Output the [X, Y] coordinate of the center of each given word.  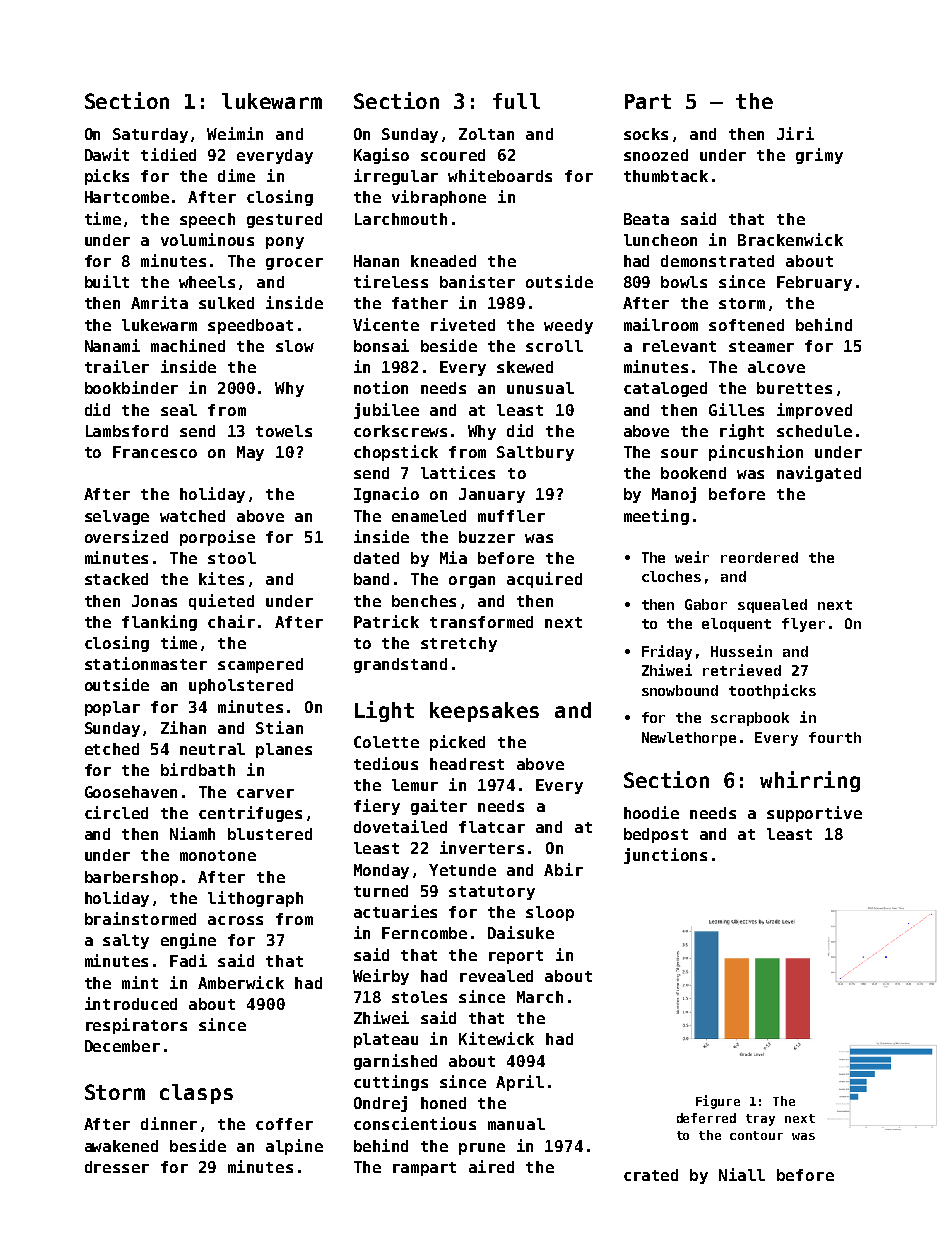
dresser [117, 1167]
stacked [116, 579]
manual [516, 1124]
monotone [218, 855]
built [107, 281]
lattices [458, 472]
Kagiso [381, 156]
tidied [168, 154]
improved [814, 411]
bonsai [381, 345]
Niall [742, 1174]
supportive [814, 814]
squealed [772, 606]
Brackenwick [790, 239]
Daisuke [521, 932]
